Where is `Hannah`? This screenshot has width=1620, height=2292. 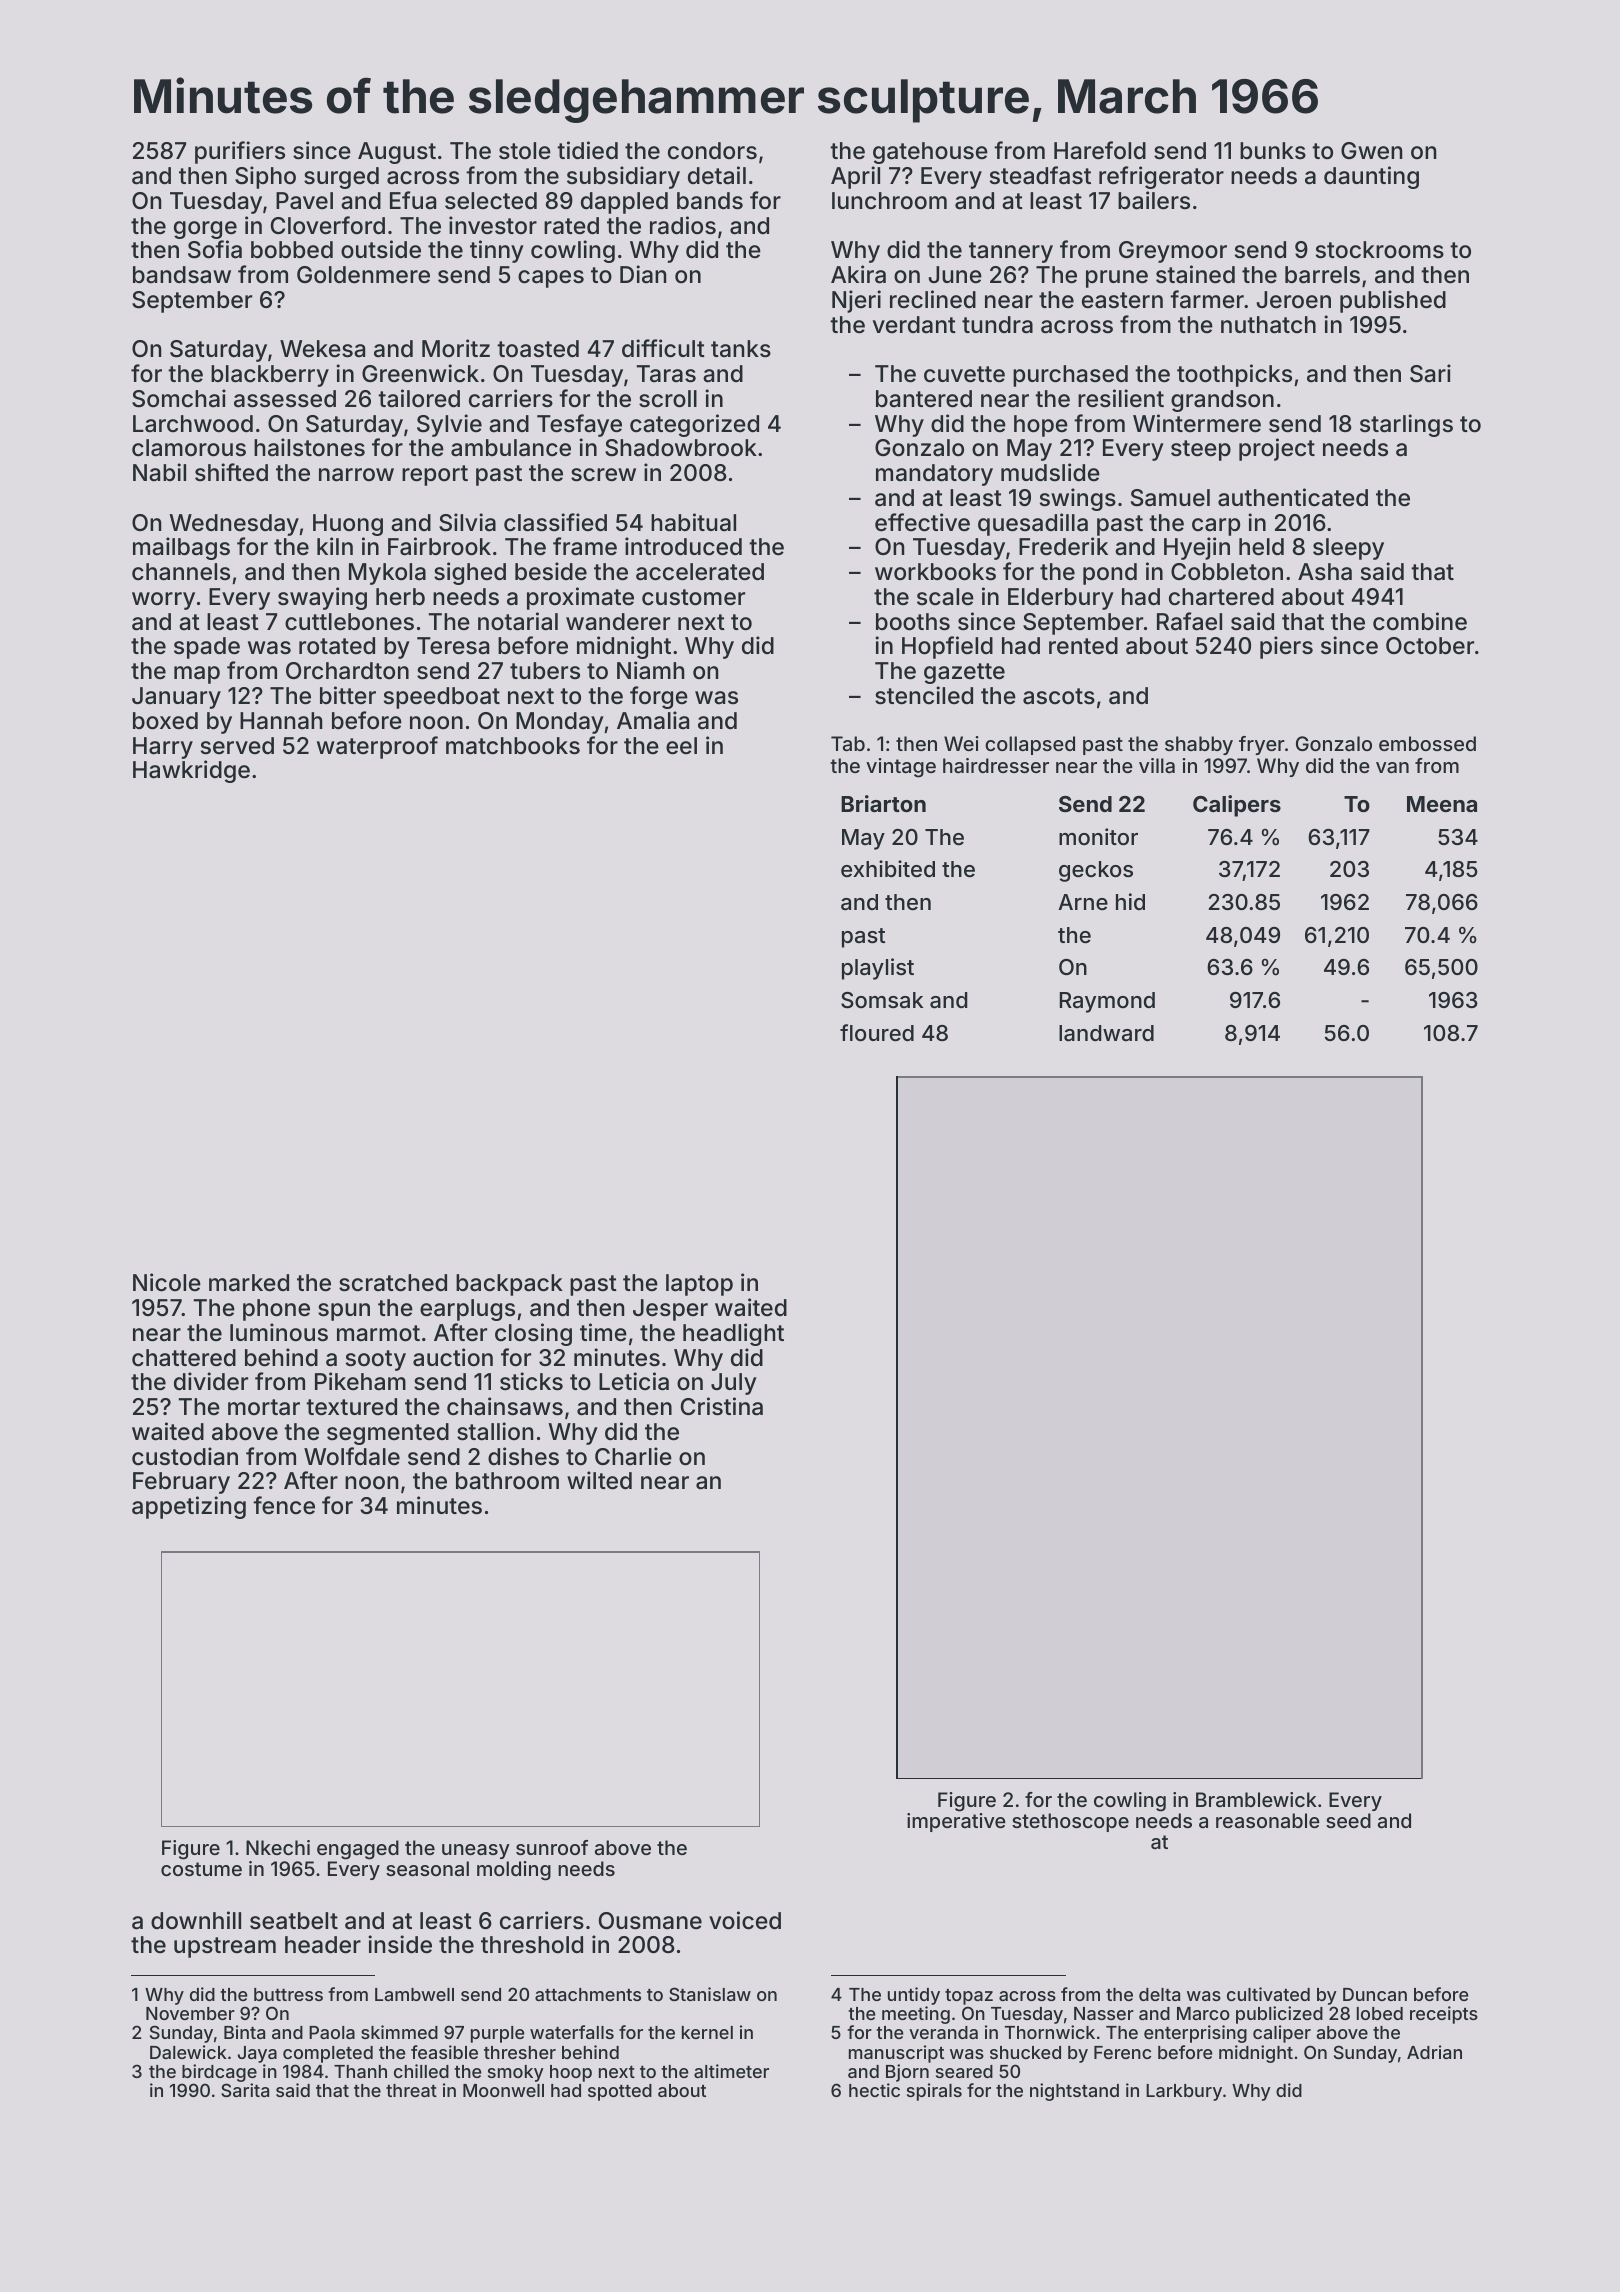
Hannah is located at coordinates (281, 721).
